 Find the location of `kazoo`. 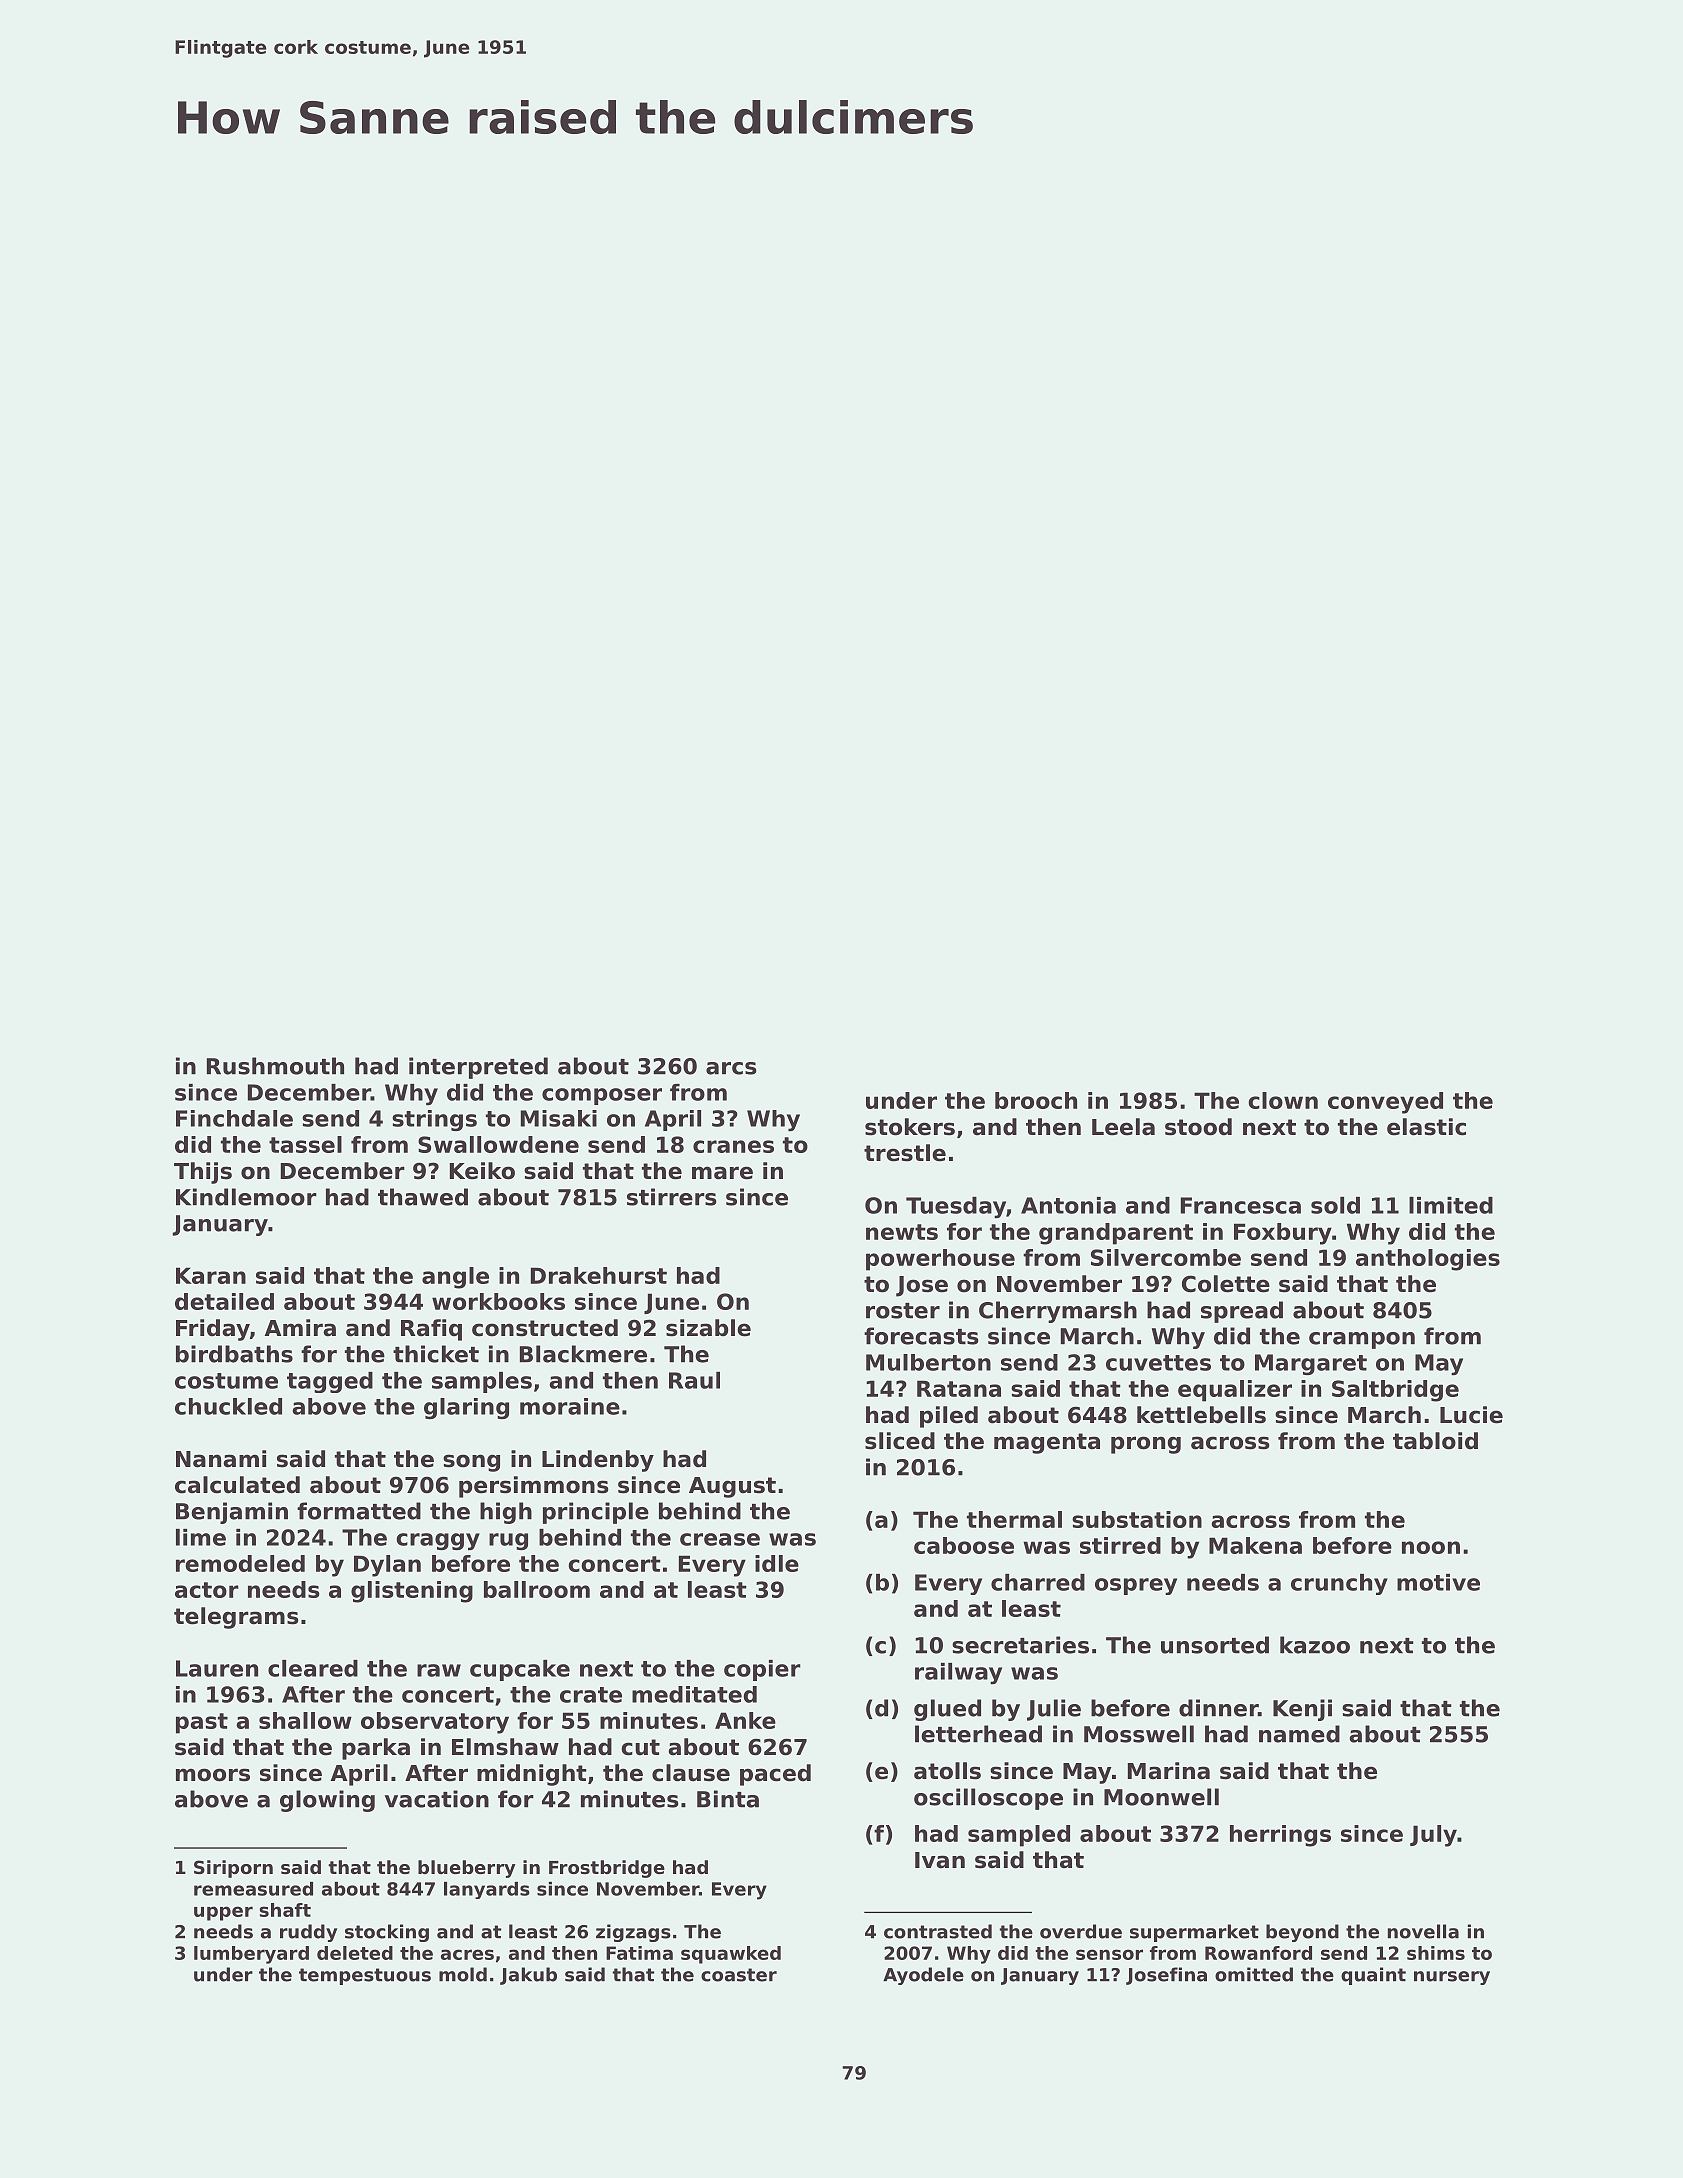

kazoo is located at coordinates (1315, 1645).
